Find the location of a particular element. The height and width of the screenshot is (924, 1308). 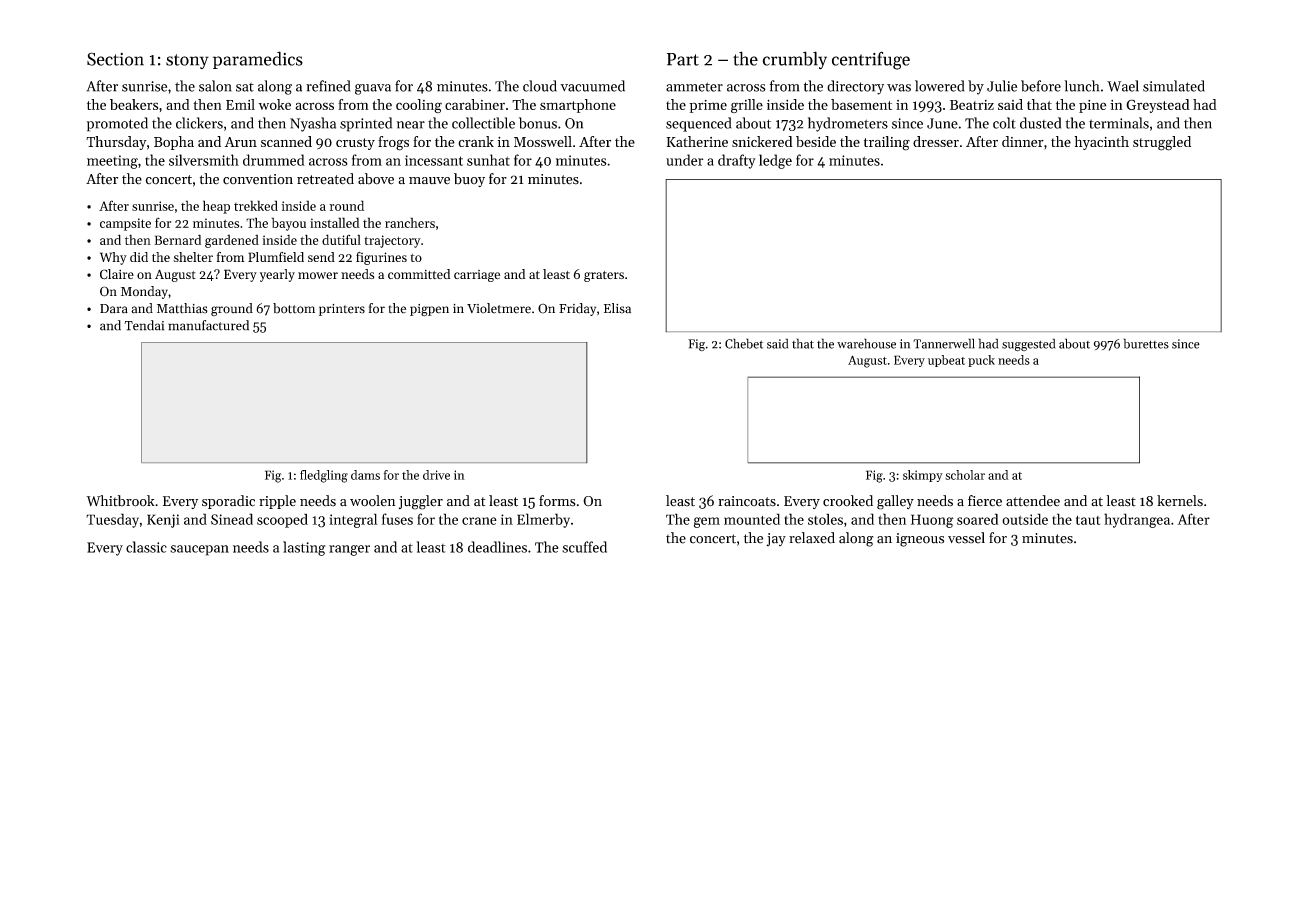

Friday is located at coordinates (577, 309).
